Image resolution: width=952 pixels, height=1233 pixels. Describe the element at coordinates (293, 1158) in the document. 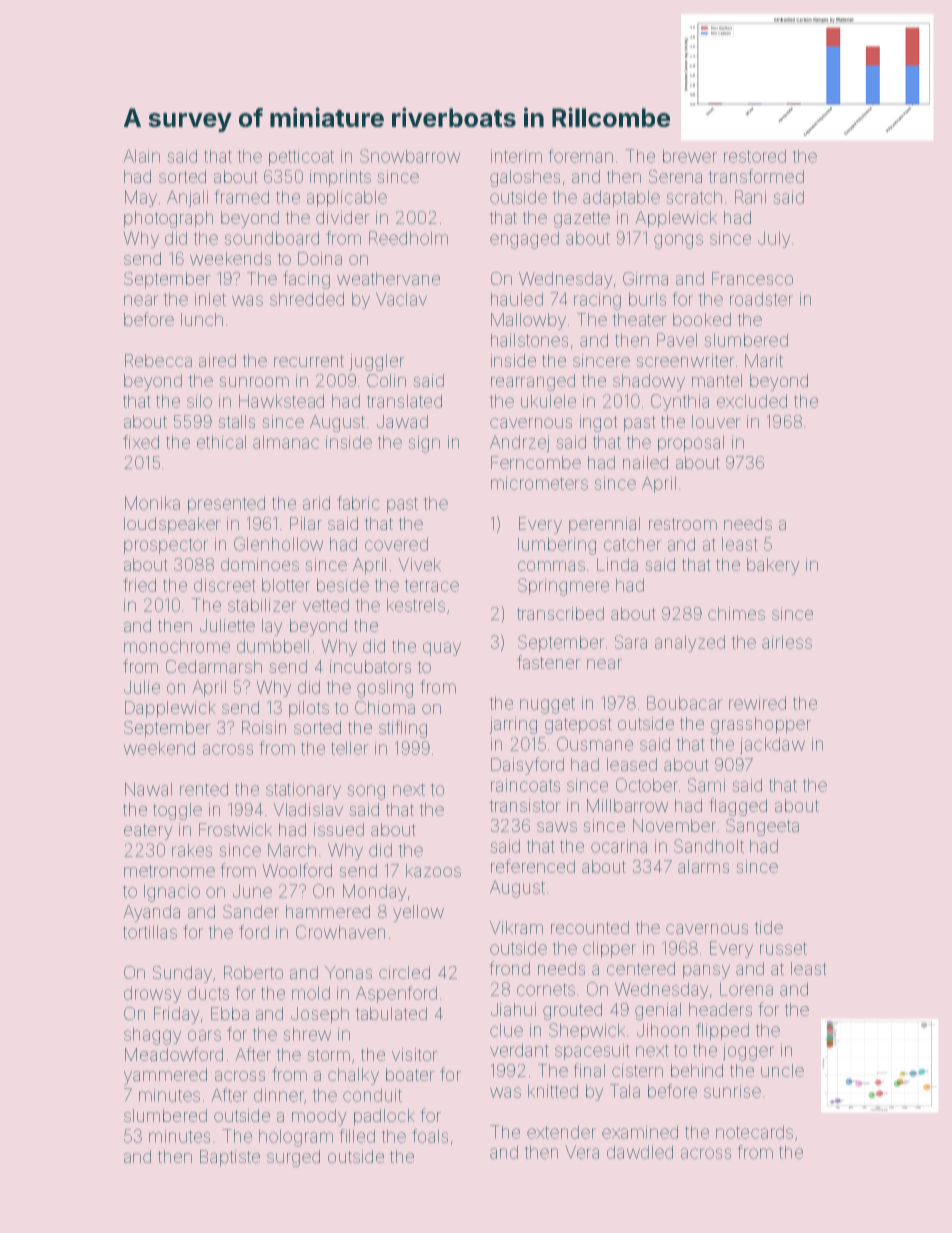

I see `surged` at that location.
